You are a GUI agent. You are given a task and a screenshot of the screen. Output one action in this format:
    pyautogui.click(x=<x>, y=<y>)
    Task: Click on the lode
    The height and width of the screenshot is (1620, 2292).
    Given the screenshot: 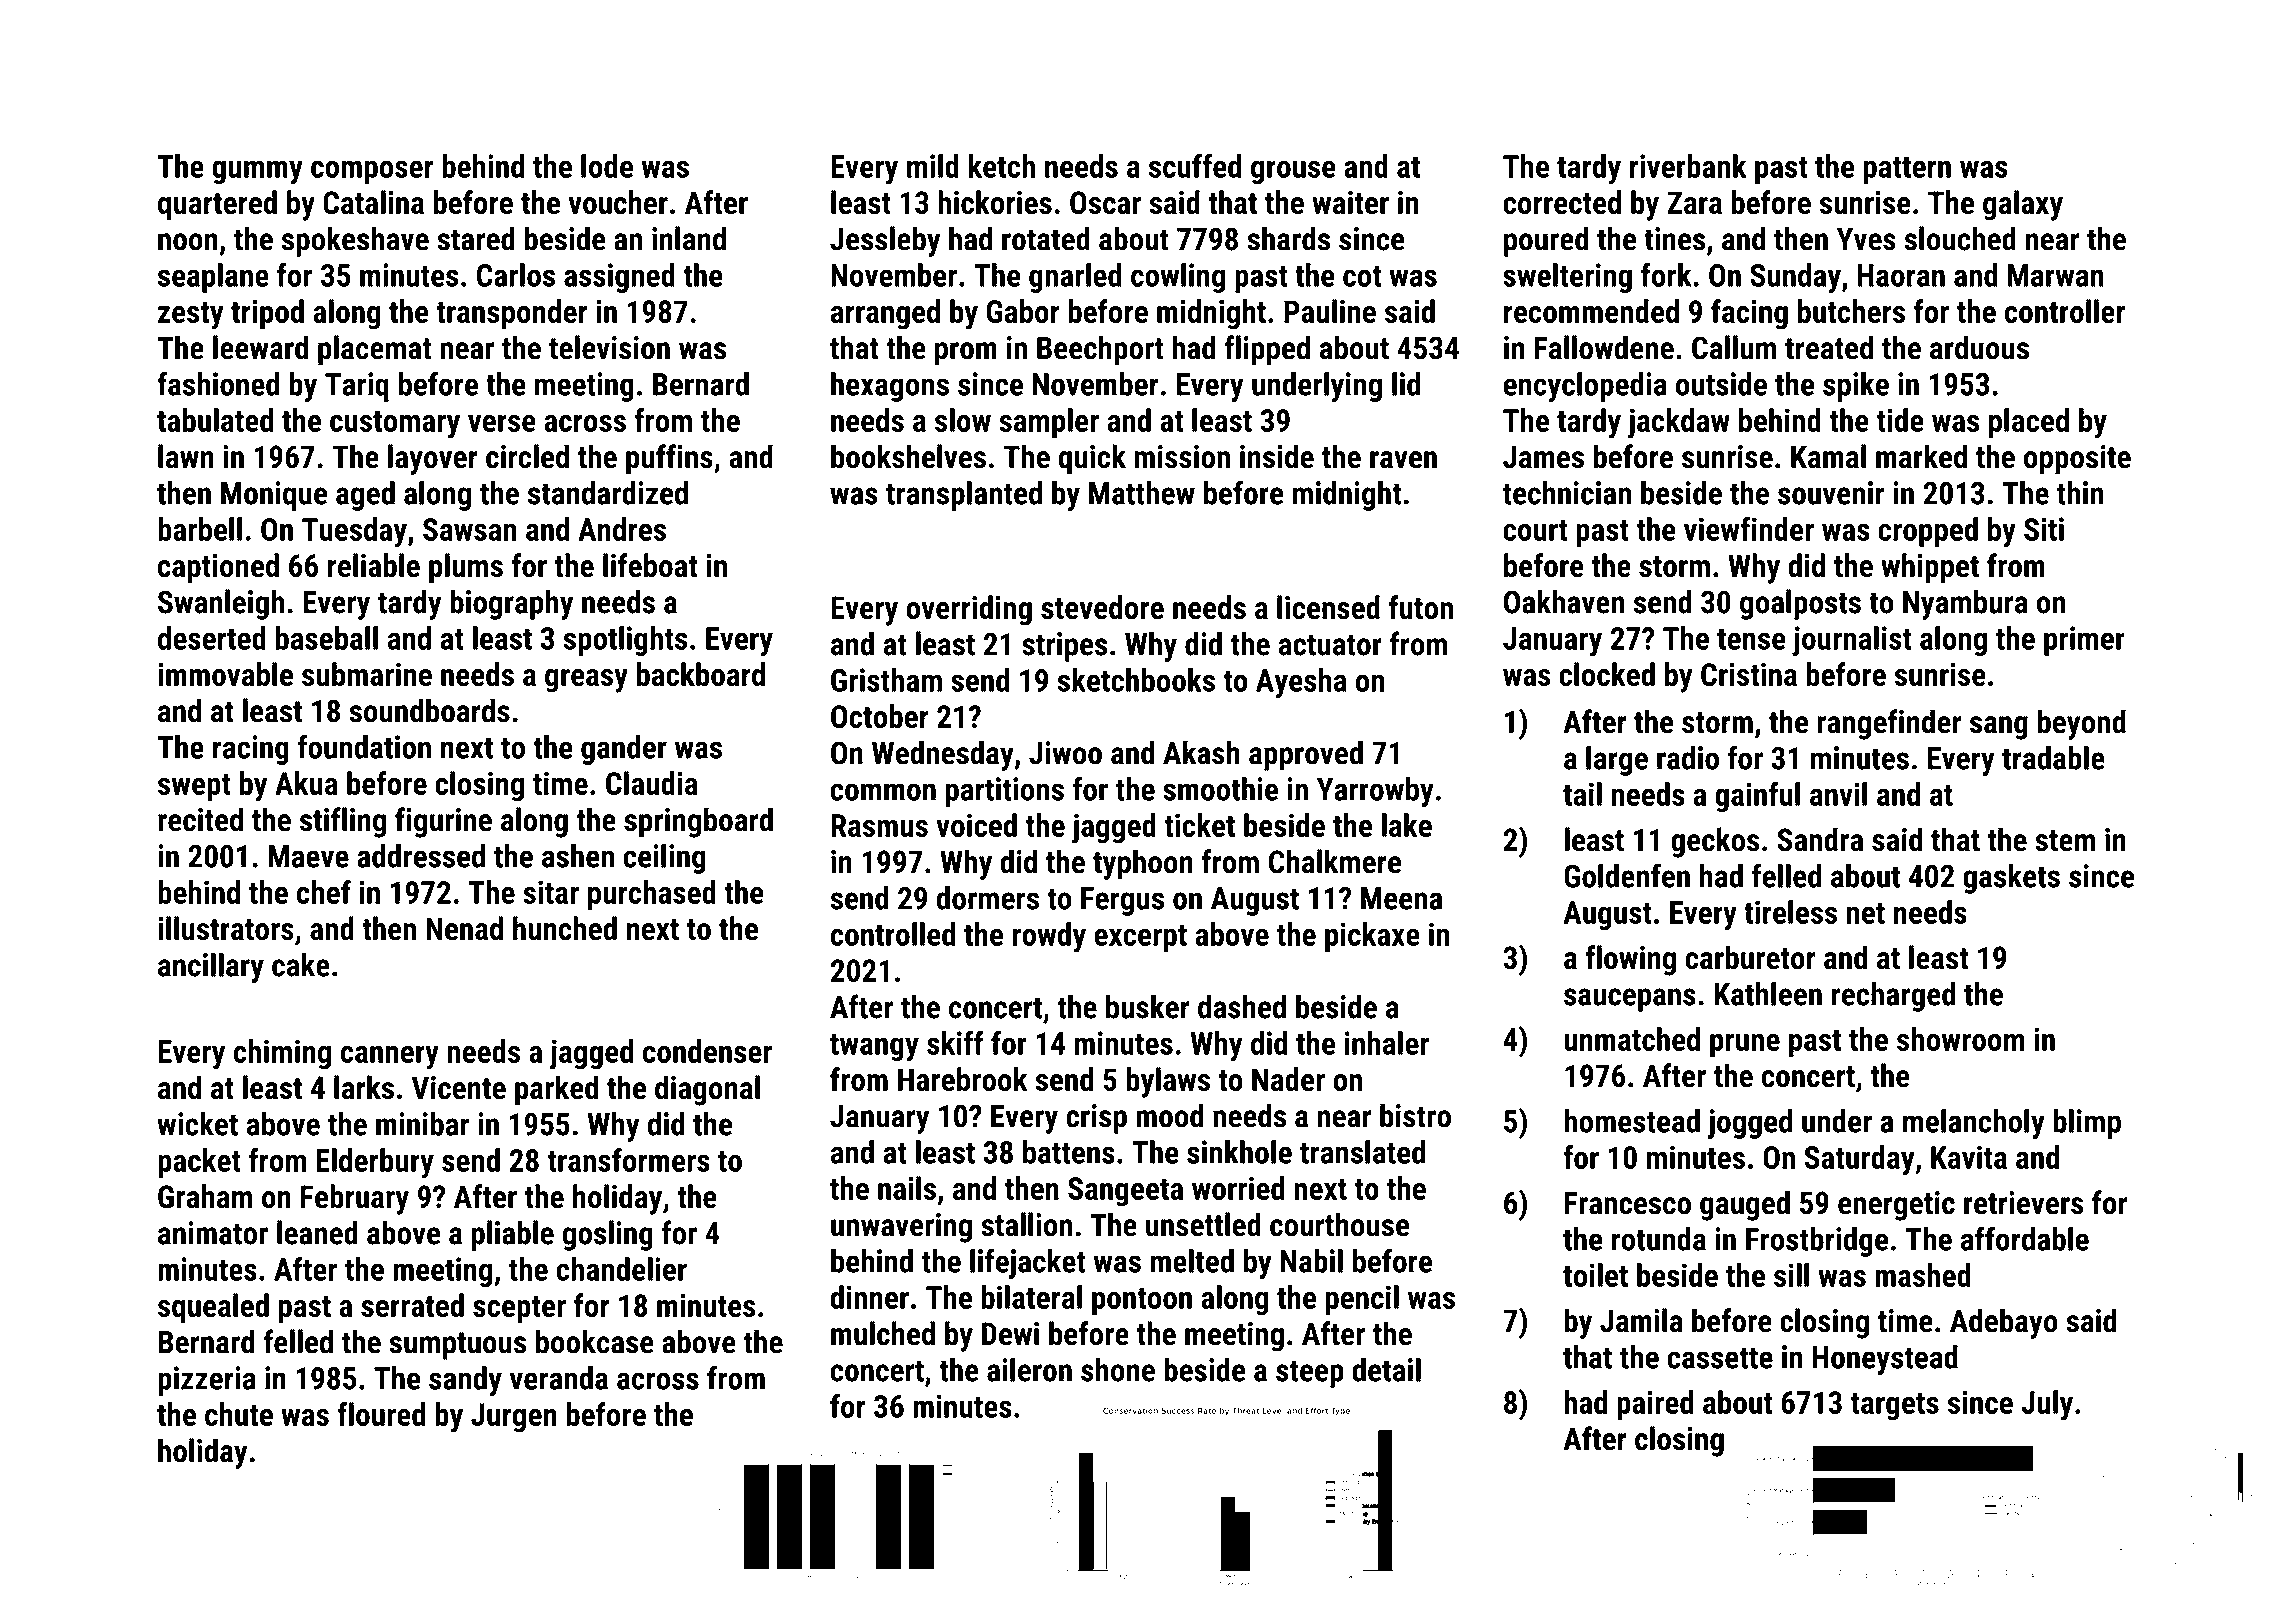 What is the action you would take?
    pyautogui.click(x=607, y=166)
